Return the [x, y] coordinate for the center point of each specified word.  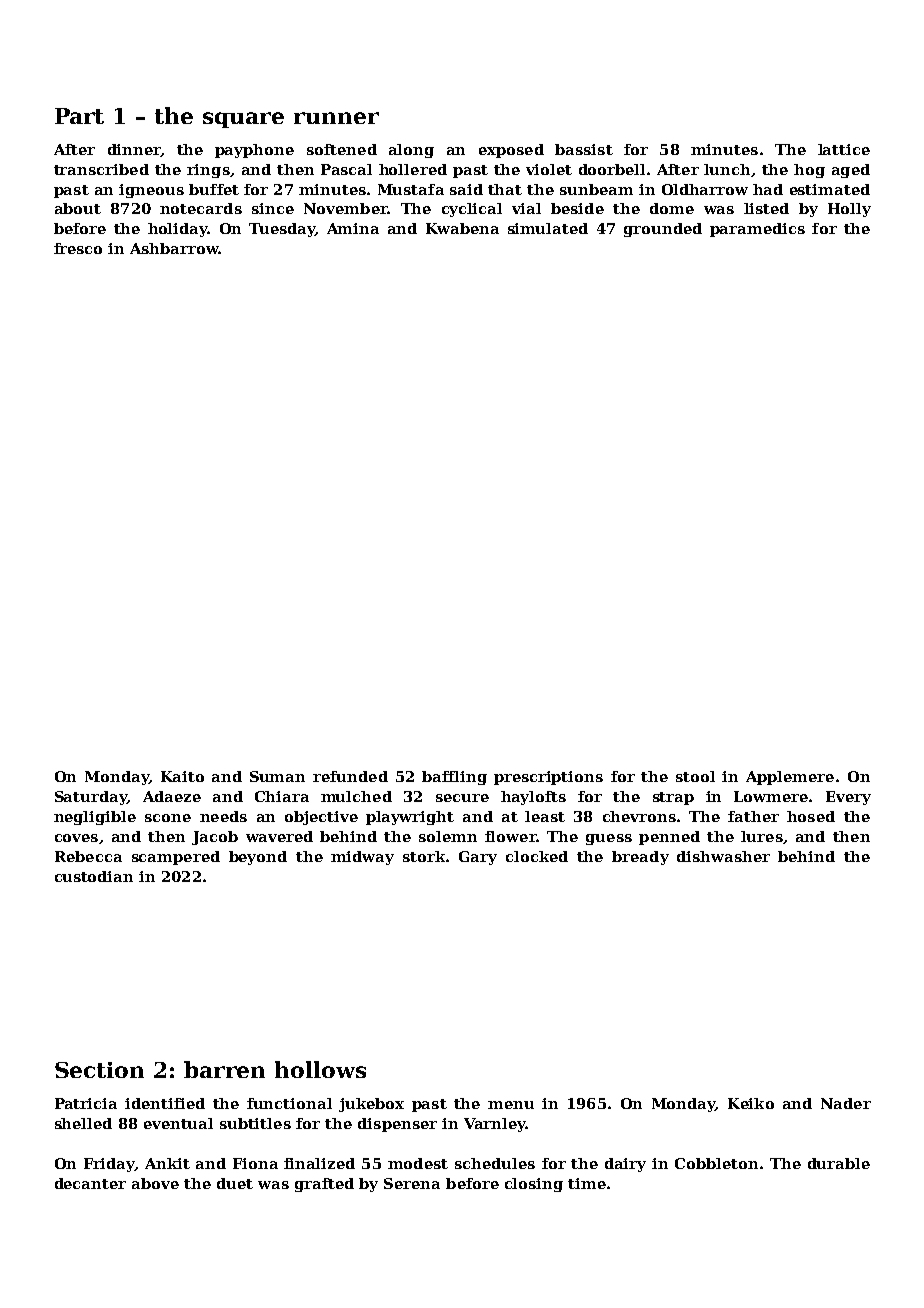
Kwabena [462, 228]
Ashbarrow [174, 248]
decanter [90, 1183]
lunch [727, 169]
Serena [412, 1183]
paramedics [757, 230]
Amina [353, 228]
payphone [254, 151]
